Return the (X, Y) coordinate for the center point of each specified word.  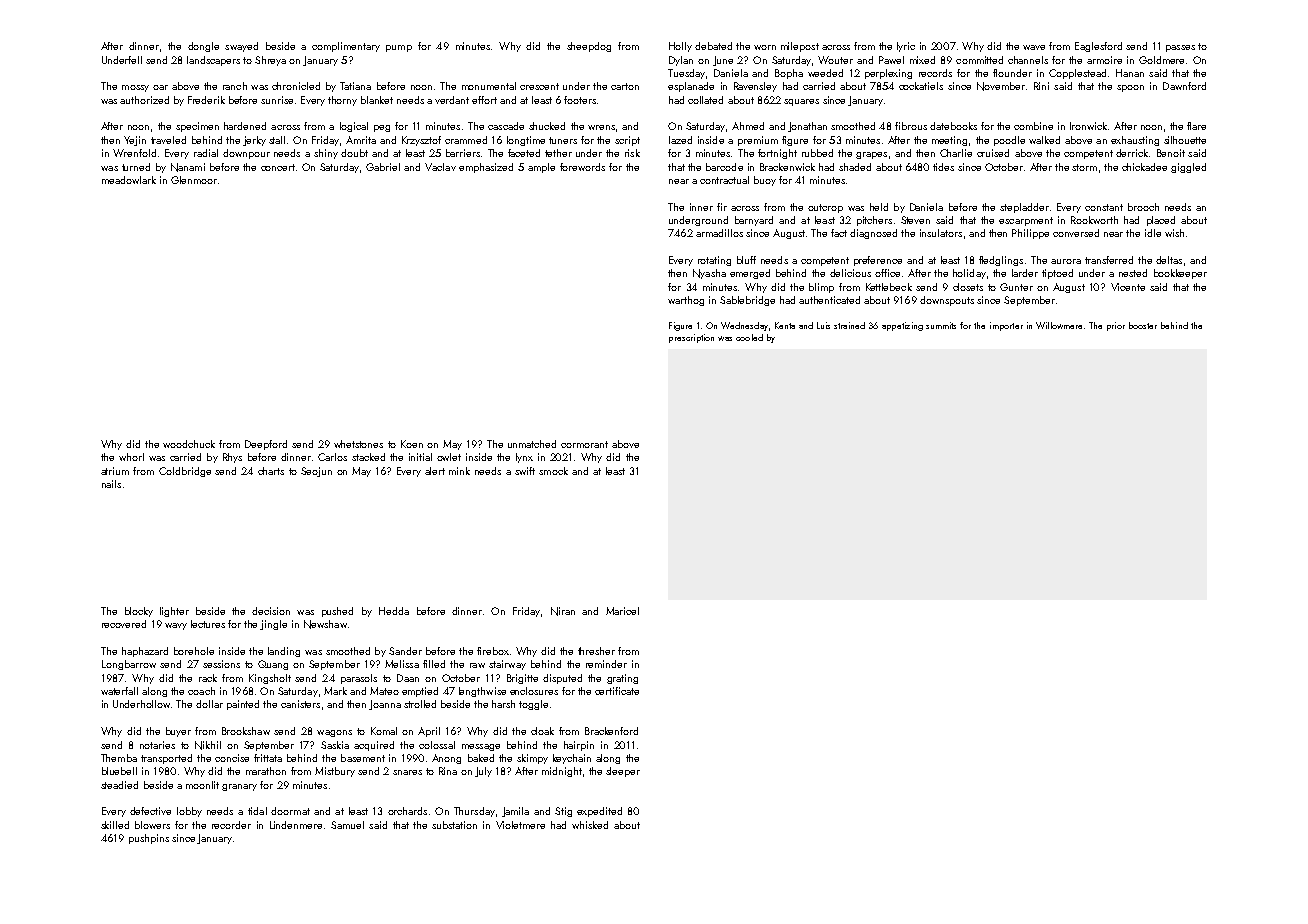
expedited (599, 812)
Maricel (622, 611)
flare (1196, 126)
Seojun (316, 472)
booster (1143, 325)
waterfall (119, 691)
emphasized (486, 168)
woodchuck (189, 444)
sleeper (623, 772)
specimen (197, 127)
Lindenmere (296, 825)
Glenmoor (194, 180)
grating (622, 679)
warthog (686, 301)
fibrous (911, 126)
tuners (563, 140)
